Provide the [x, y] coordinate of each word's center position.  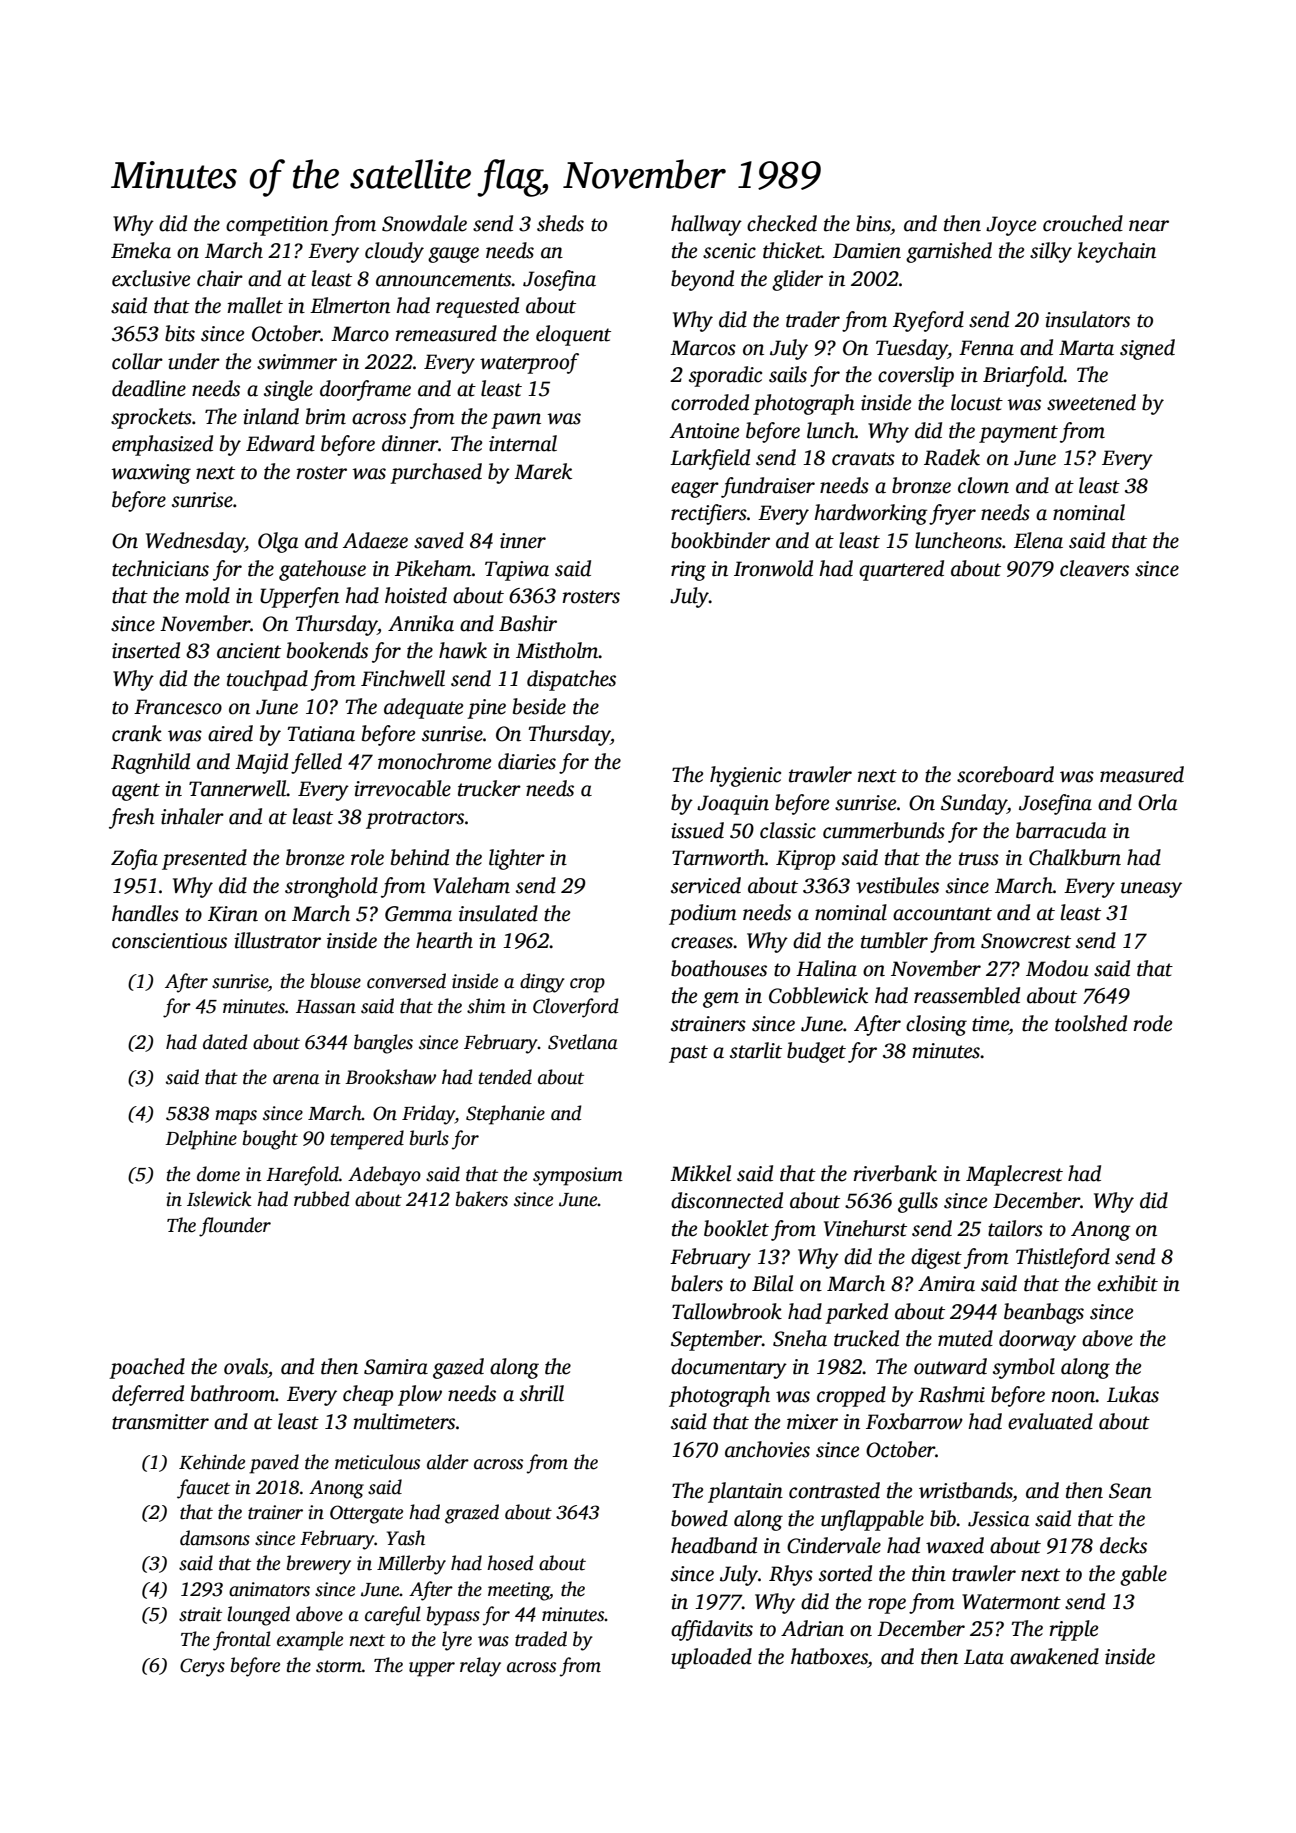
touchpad [267, 680]
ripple [1073, 1630]
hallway [706, 225]
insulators [1087, 319]
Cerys [202, 1667]
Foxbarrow [914, 1421]
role [367, 857]
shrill [542, 1393]
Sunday [974, 804]
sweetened [1091, 402]
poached [147, 1368]
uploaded [711, 1658]
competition [277, 226]
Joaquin [733, 805]
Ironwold [773, 568]
